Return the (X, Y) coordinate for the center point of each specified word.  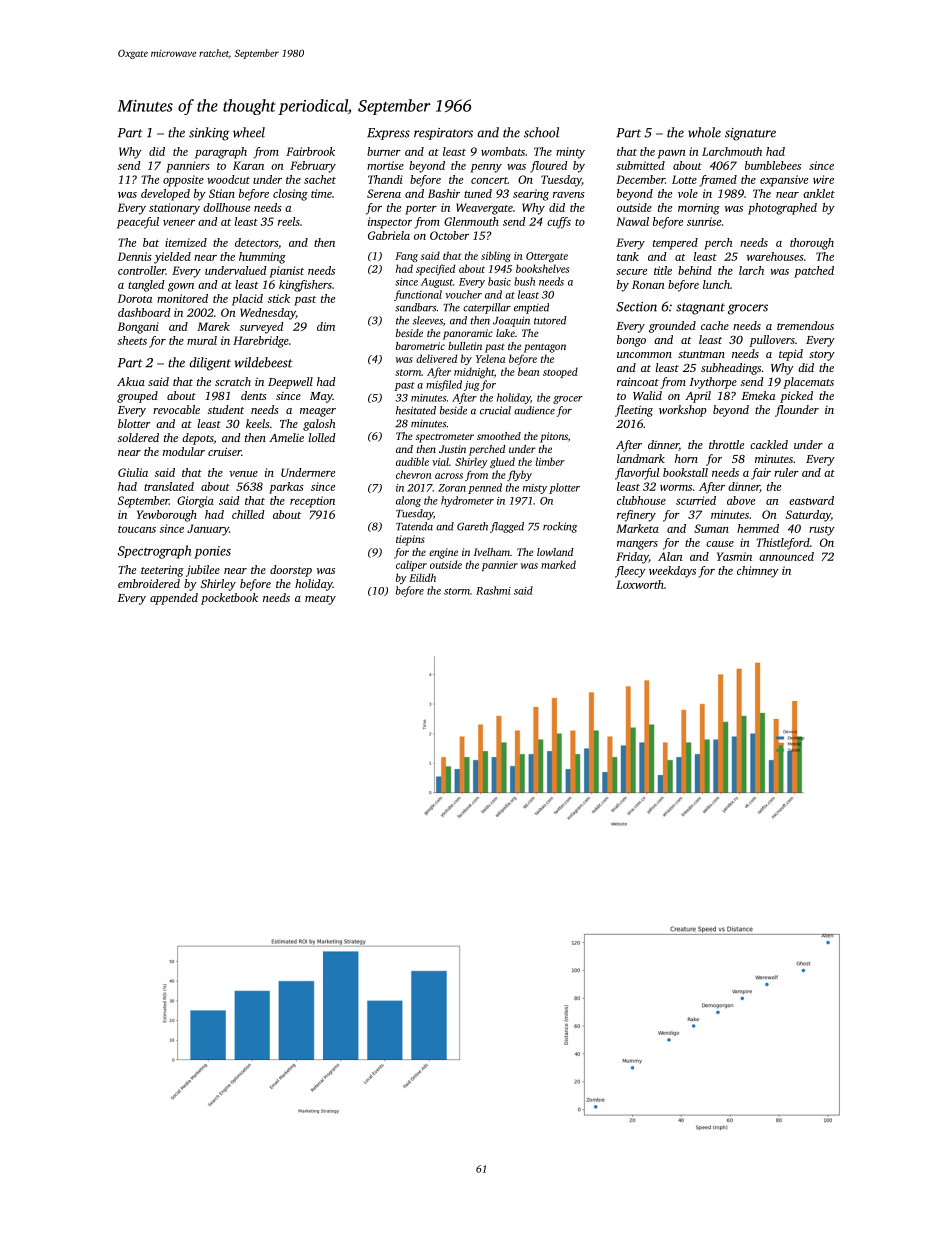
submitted (640, 165)
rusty (822, 531)
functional (418, 295)
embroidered (149, 583)
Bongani (138, 328)
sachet (320, 179)
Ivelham (492, 552)
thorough (812, 244)
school (541, 132)
